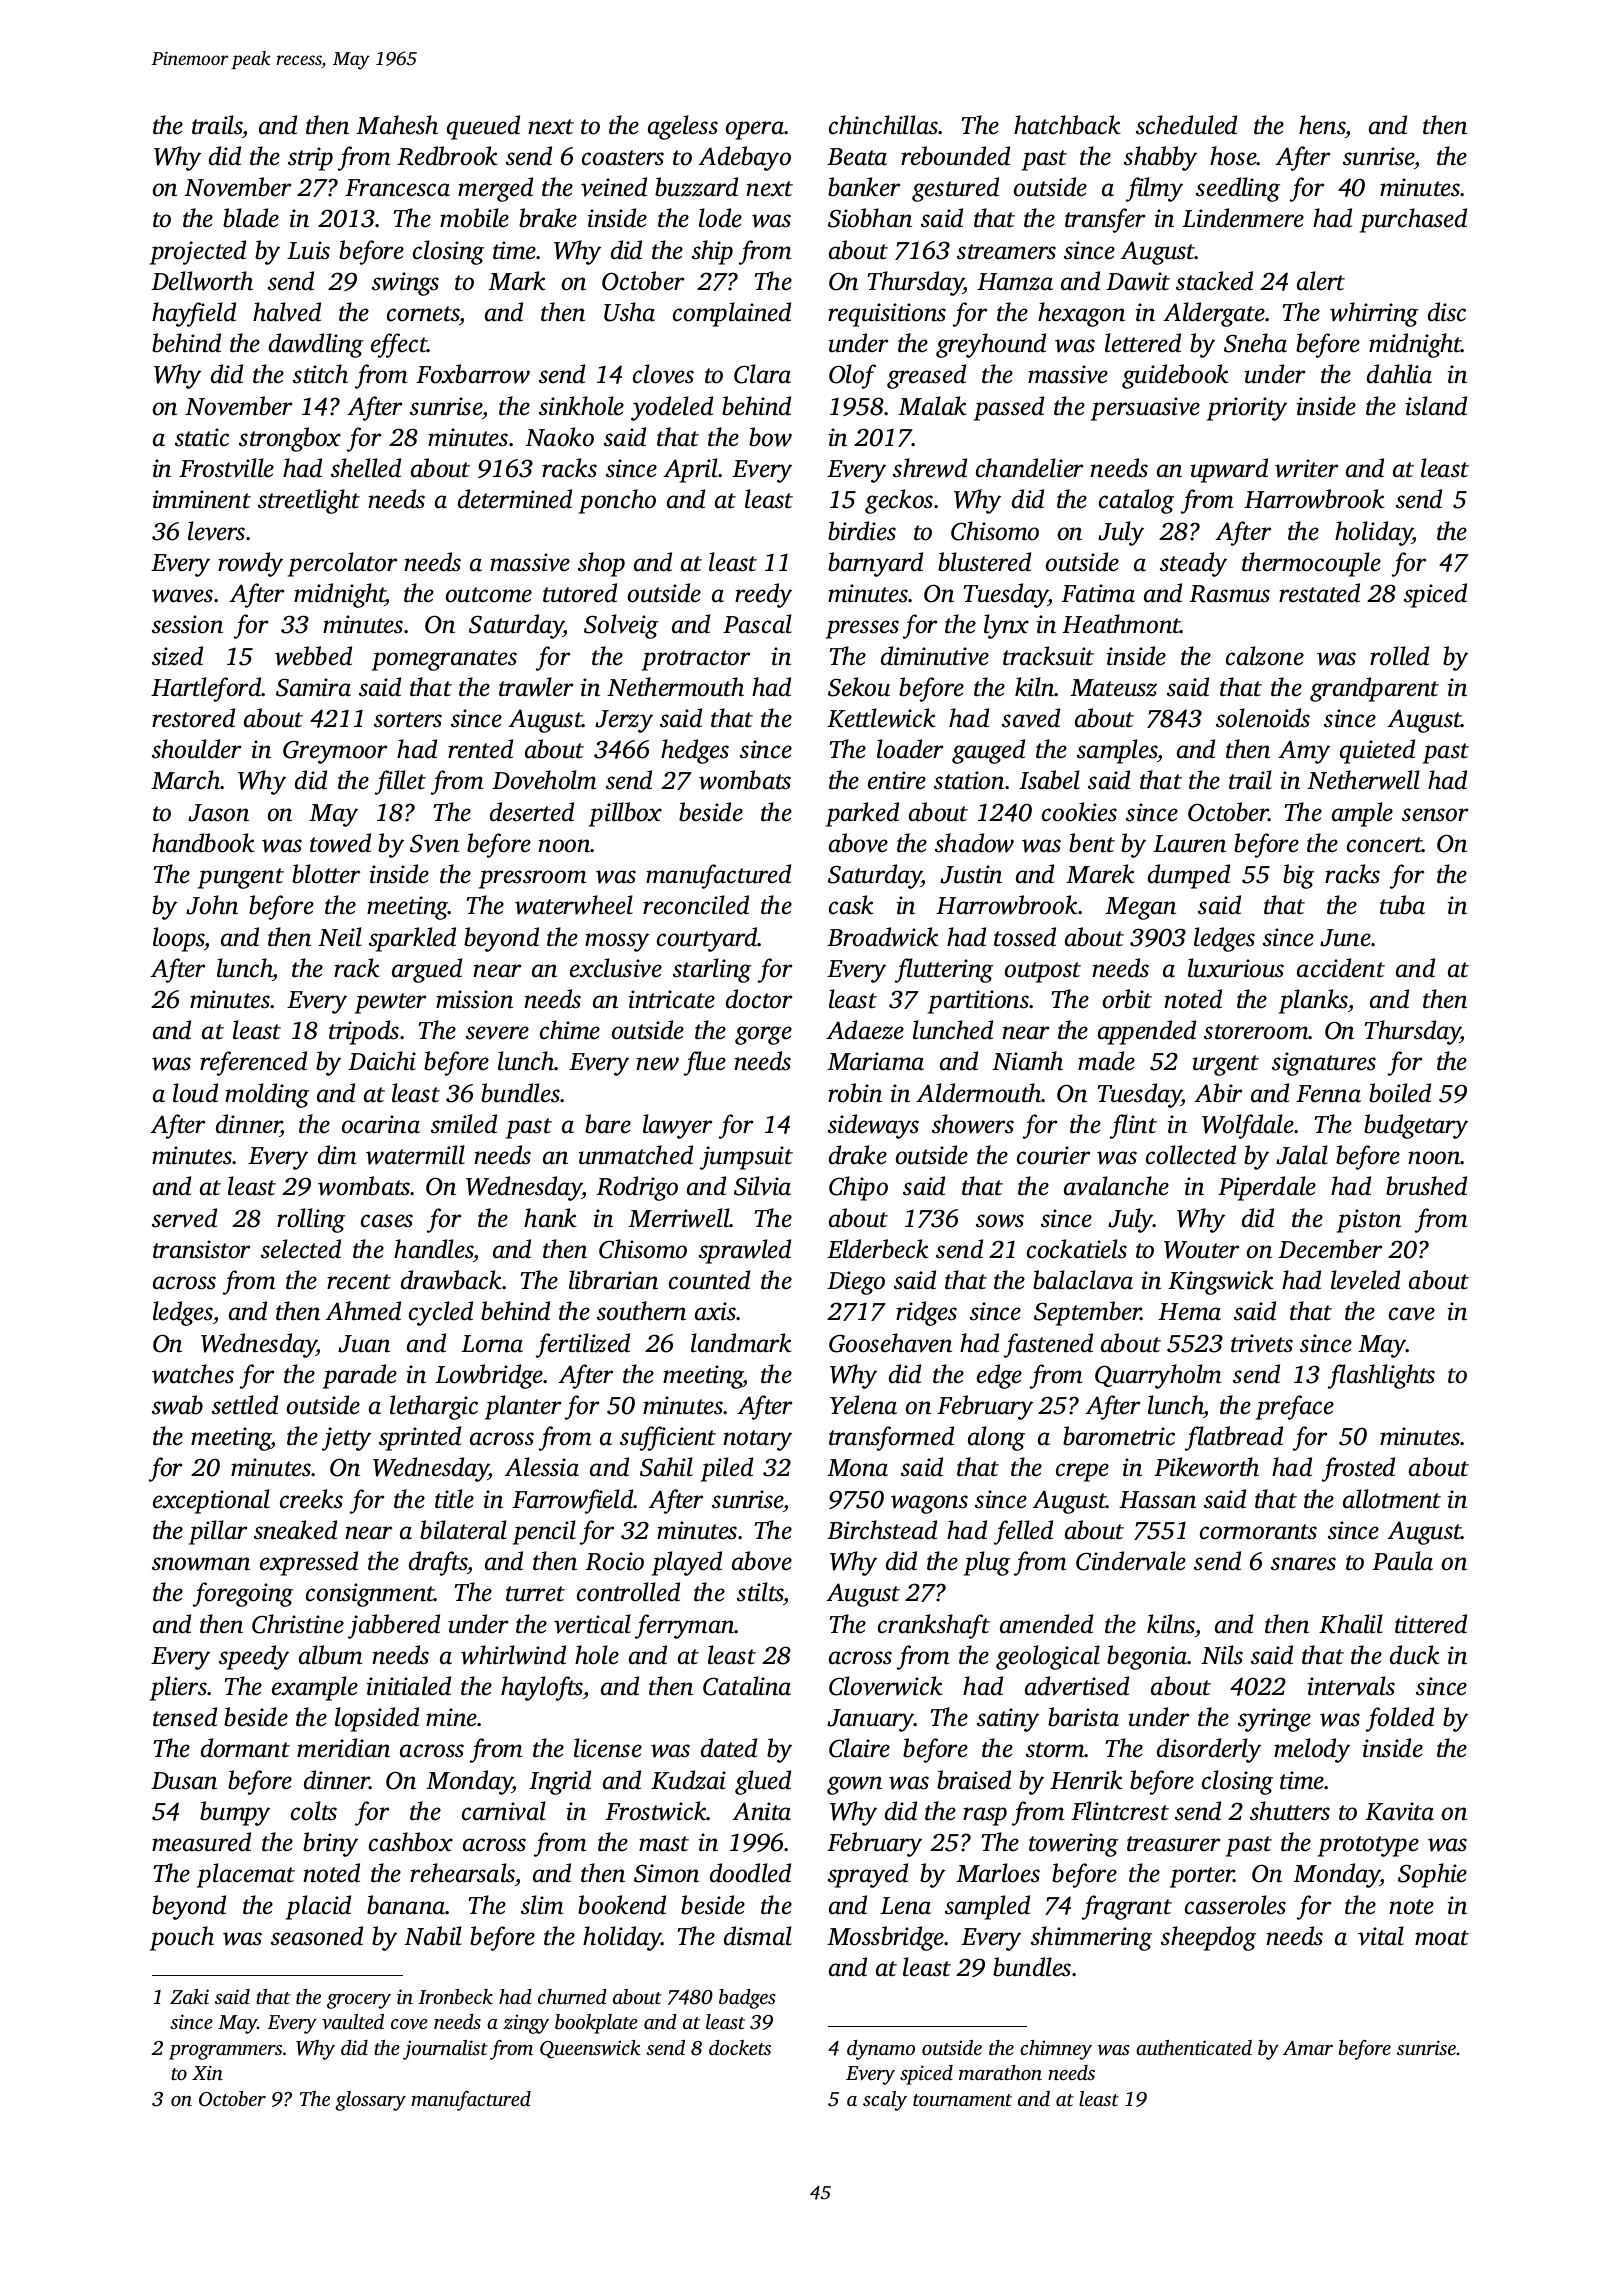 This document has height=2292, width=1620. Describe the element at coordinates (1374, 689) in the document. I see `grandparent` at that location.
